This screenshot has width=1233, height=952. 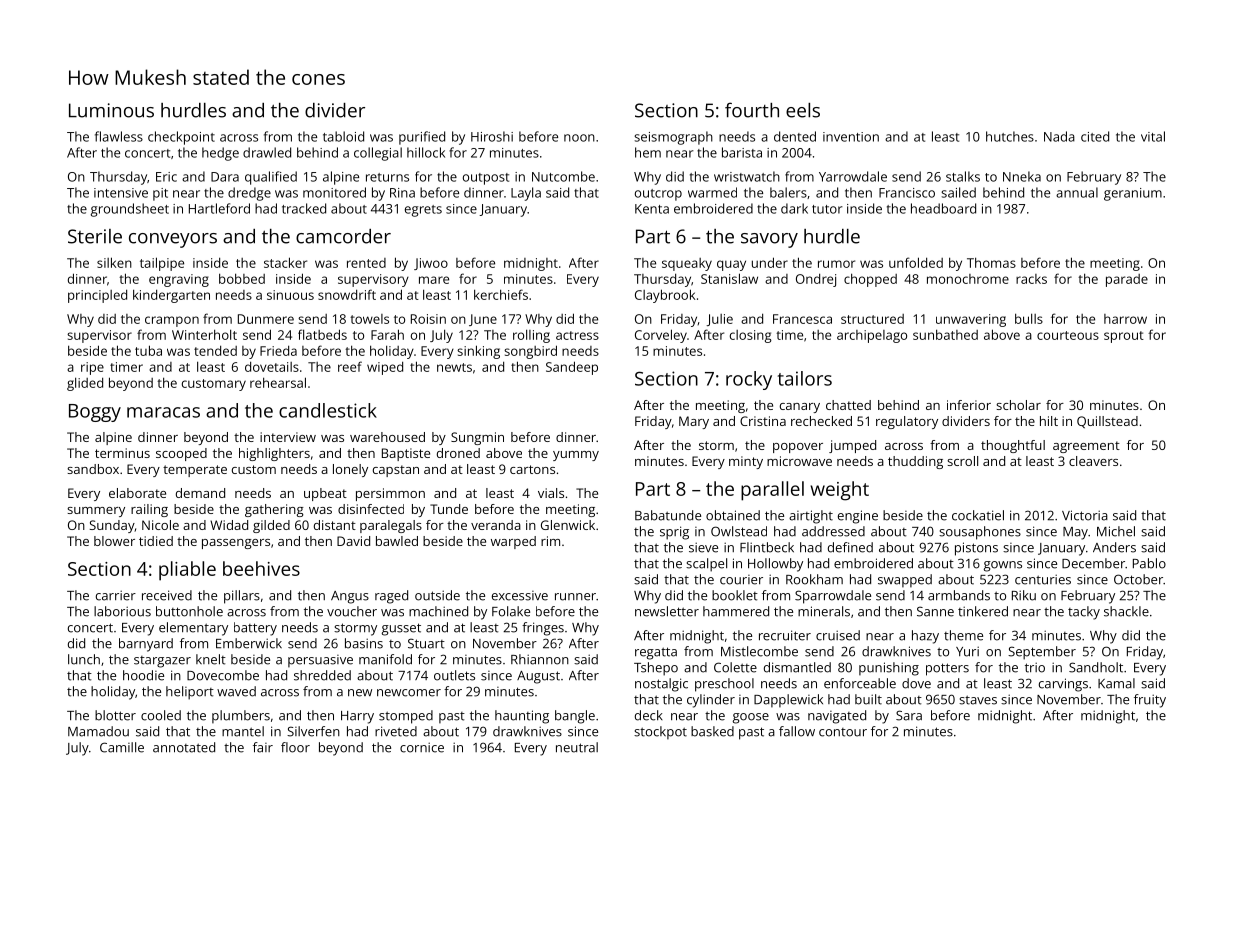 What do you see at coordinates (111, 110) in the screenshot?
I see `Luminous` at bounding box center [111, 110].
